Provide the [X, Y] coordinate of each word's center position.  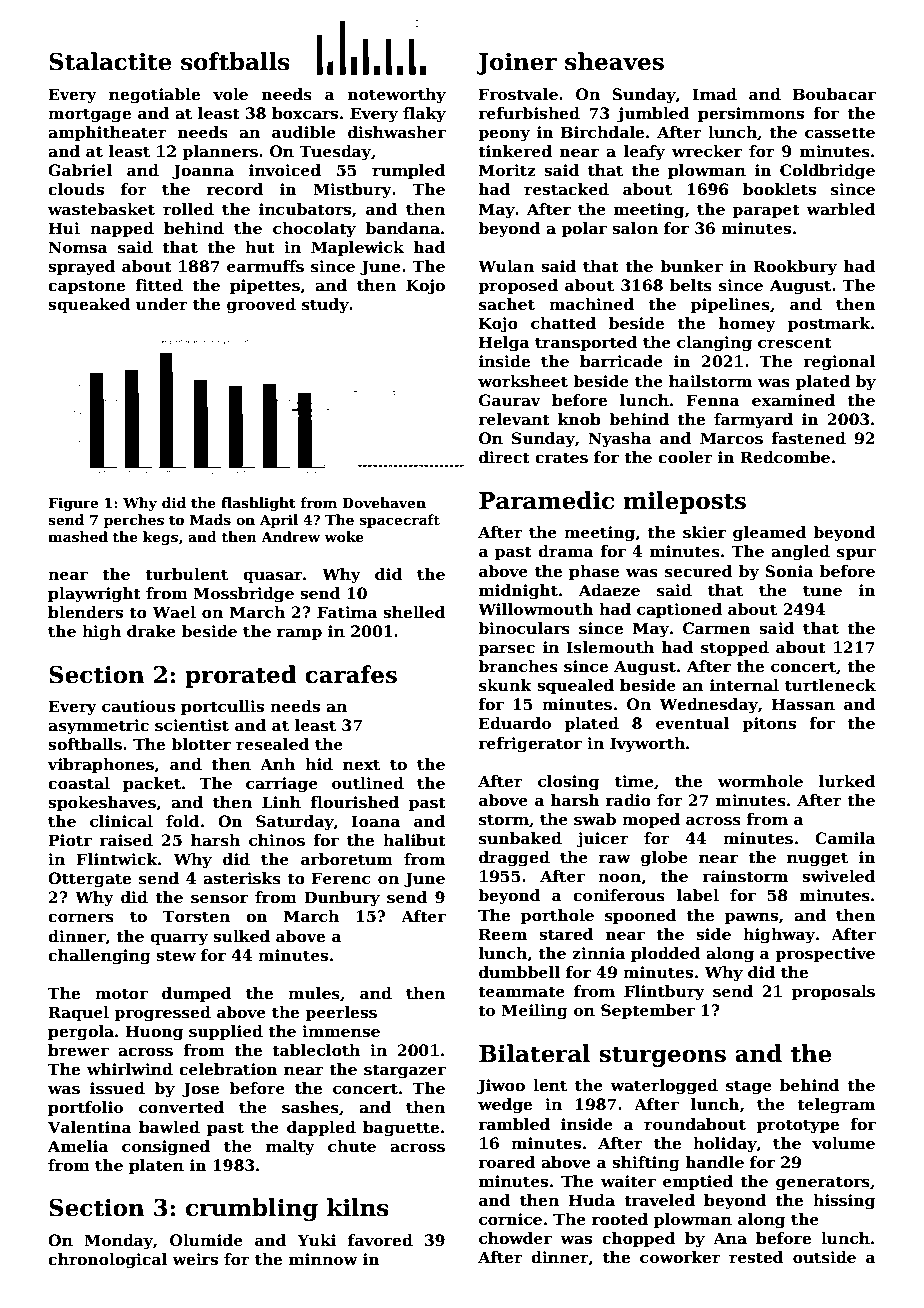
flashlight [258, 504]
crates [561, 458]
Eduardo [515, 723]
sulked [241, 936]
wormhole [760, 781]
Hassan [803, 704]
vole [230, 94]
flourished [354, 802]
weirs [195, 1259]
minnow [323, 1259]
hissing [844, 1202]
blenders [85, 612]
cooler [685, 457]
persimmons [751, 114]
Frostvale [518, 94]
